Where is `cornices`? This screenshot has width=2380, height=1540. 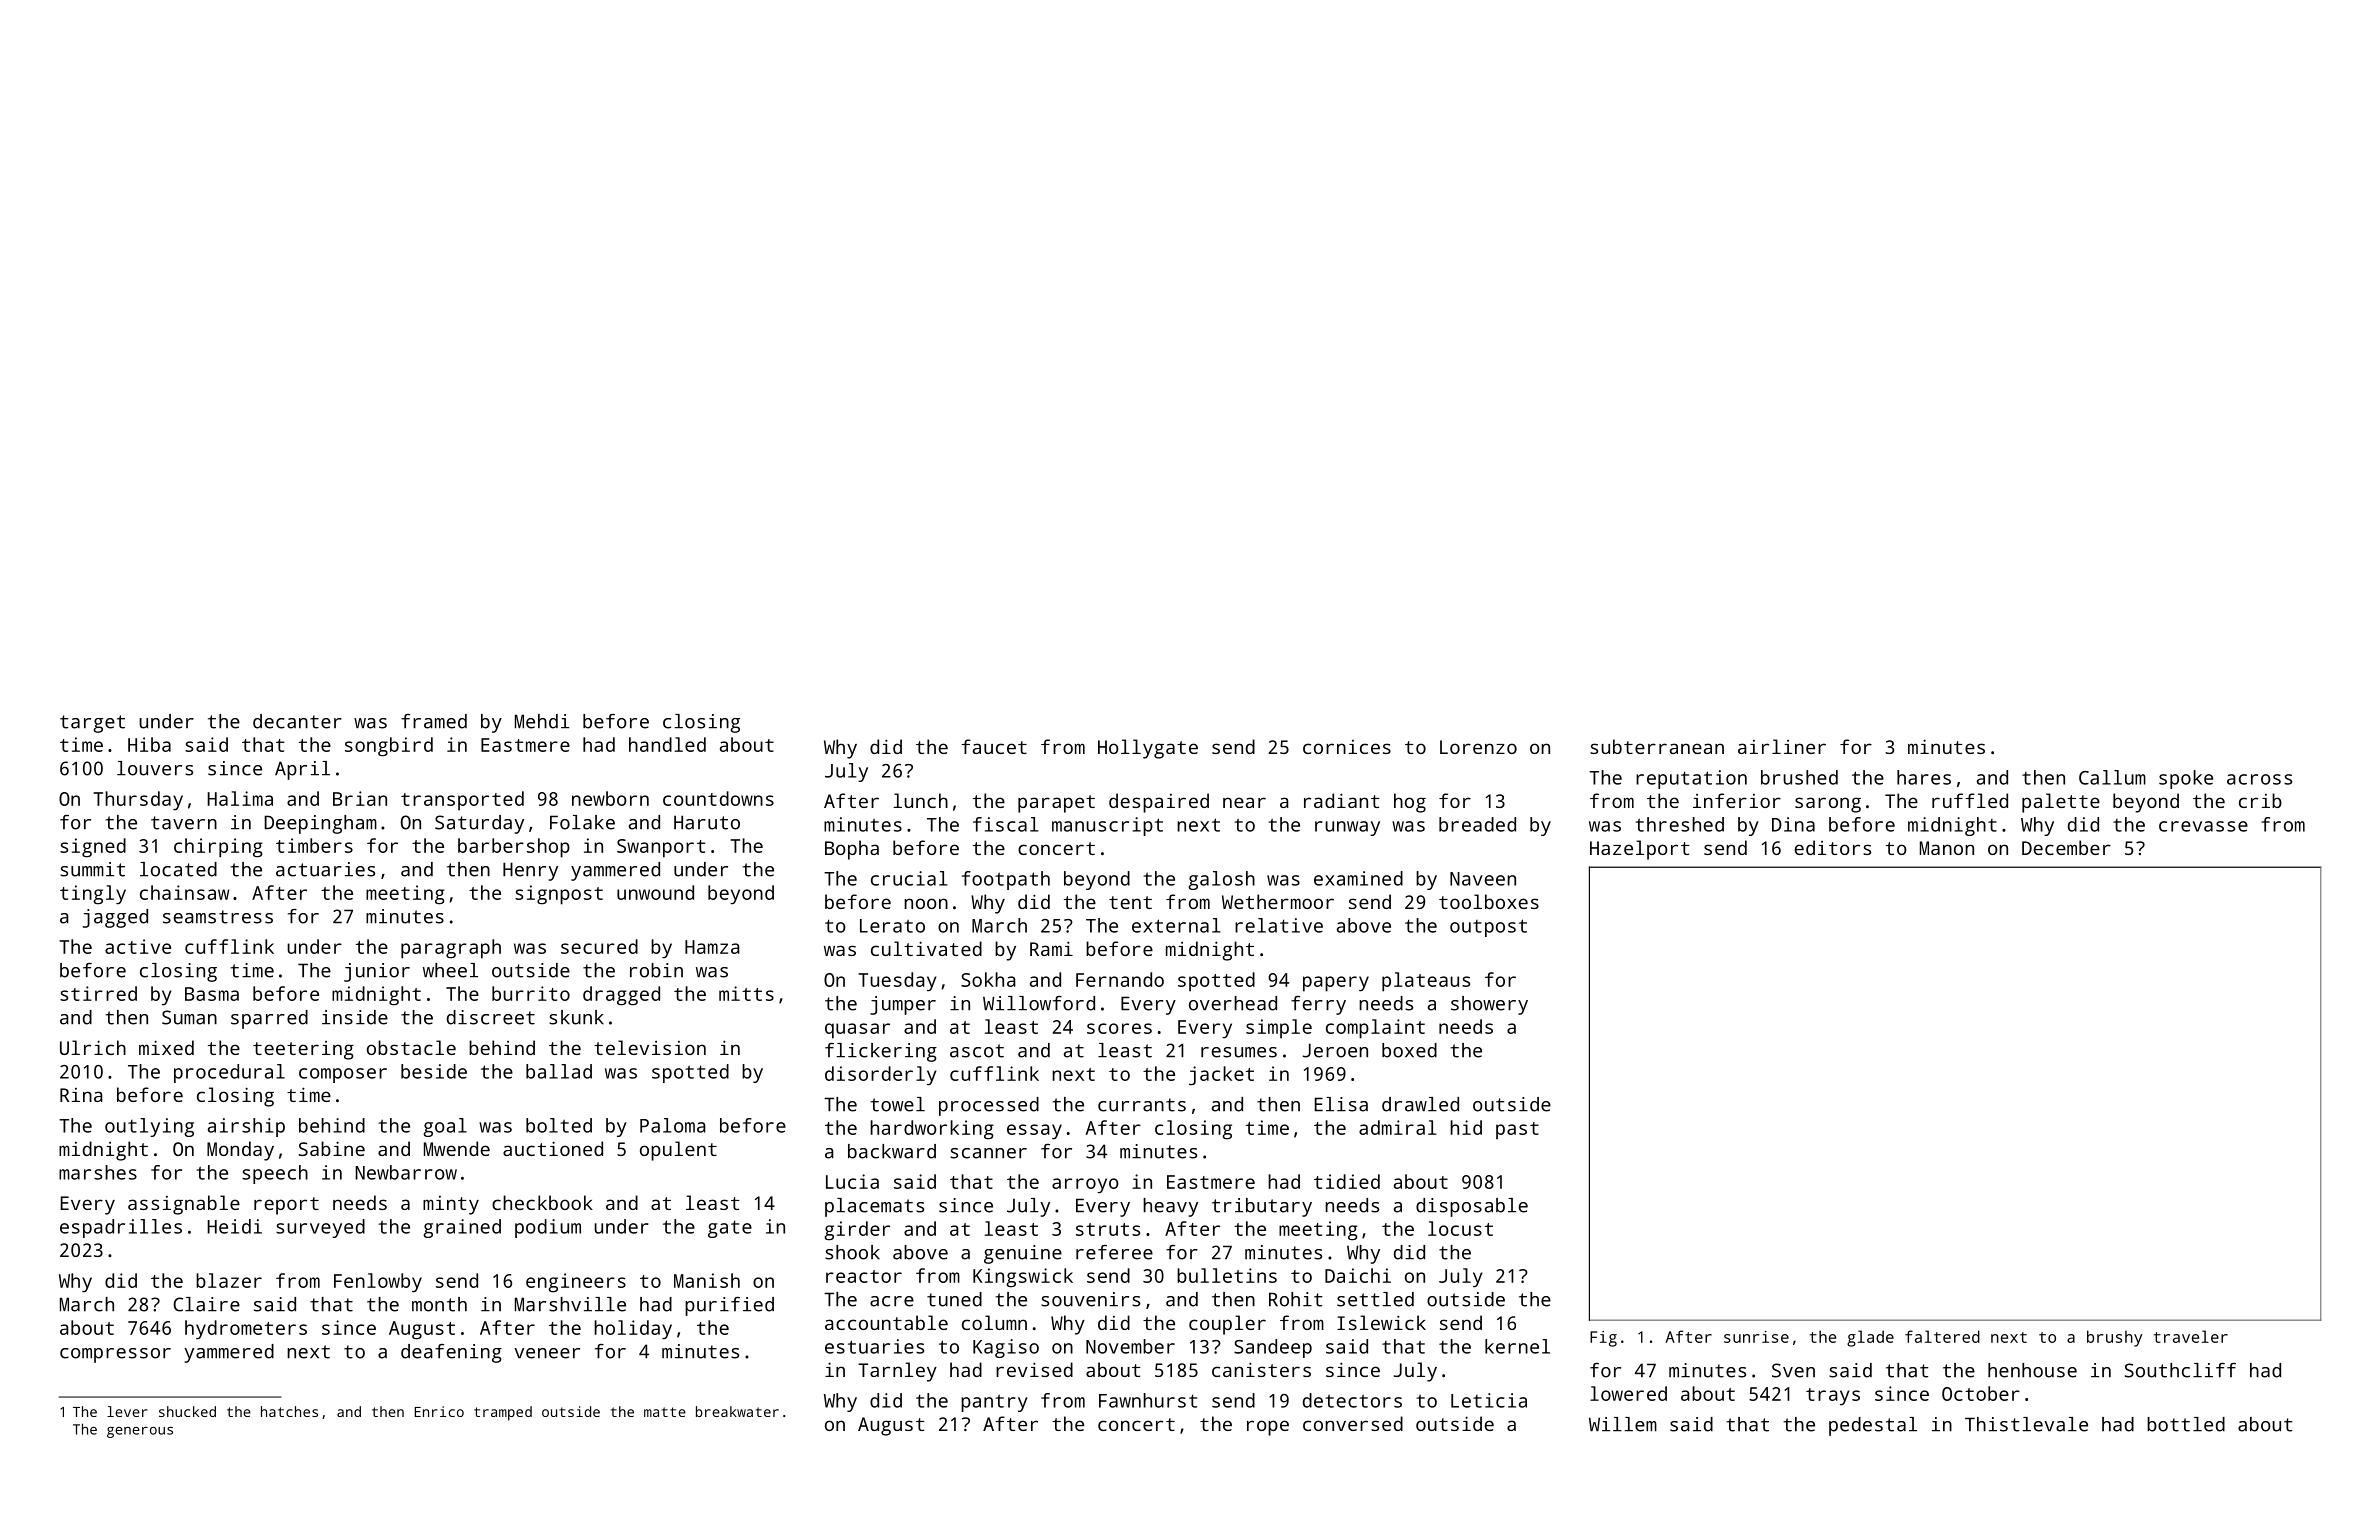 cornices is located at coordinates (1347, 747).
